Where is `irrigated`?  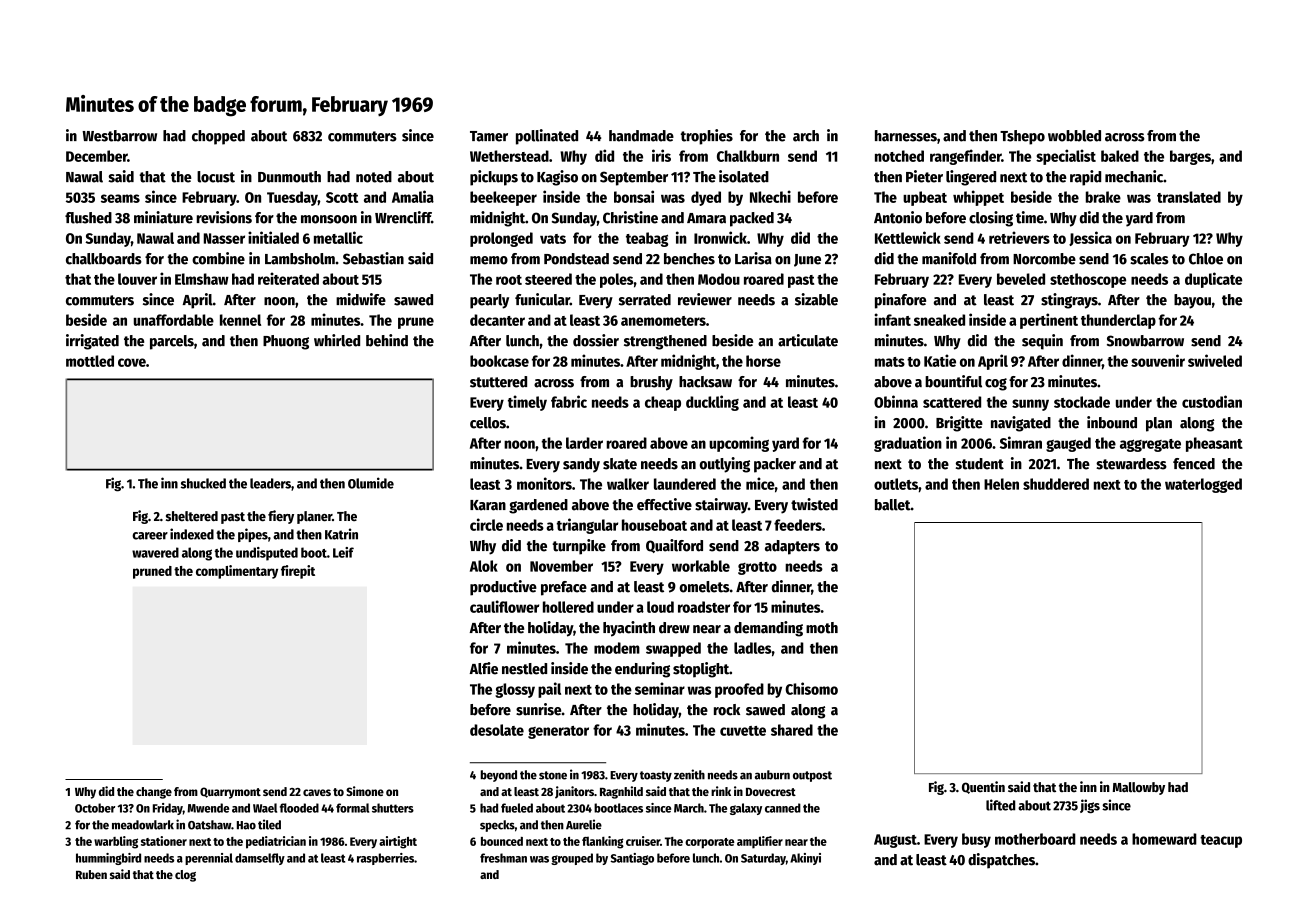 irrigated is located at coordinates (92, 342).
